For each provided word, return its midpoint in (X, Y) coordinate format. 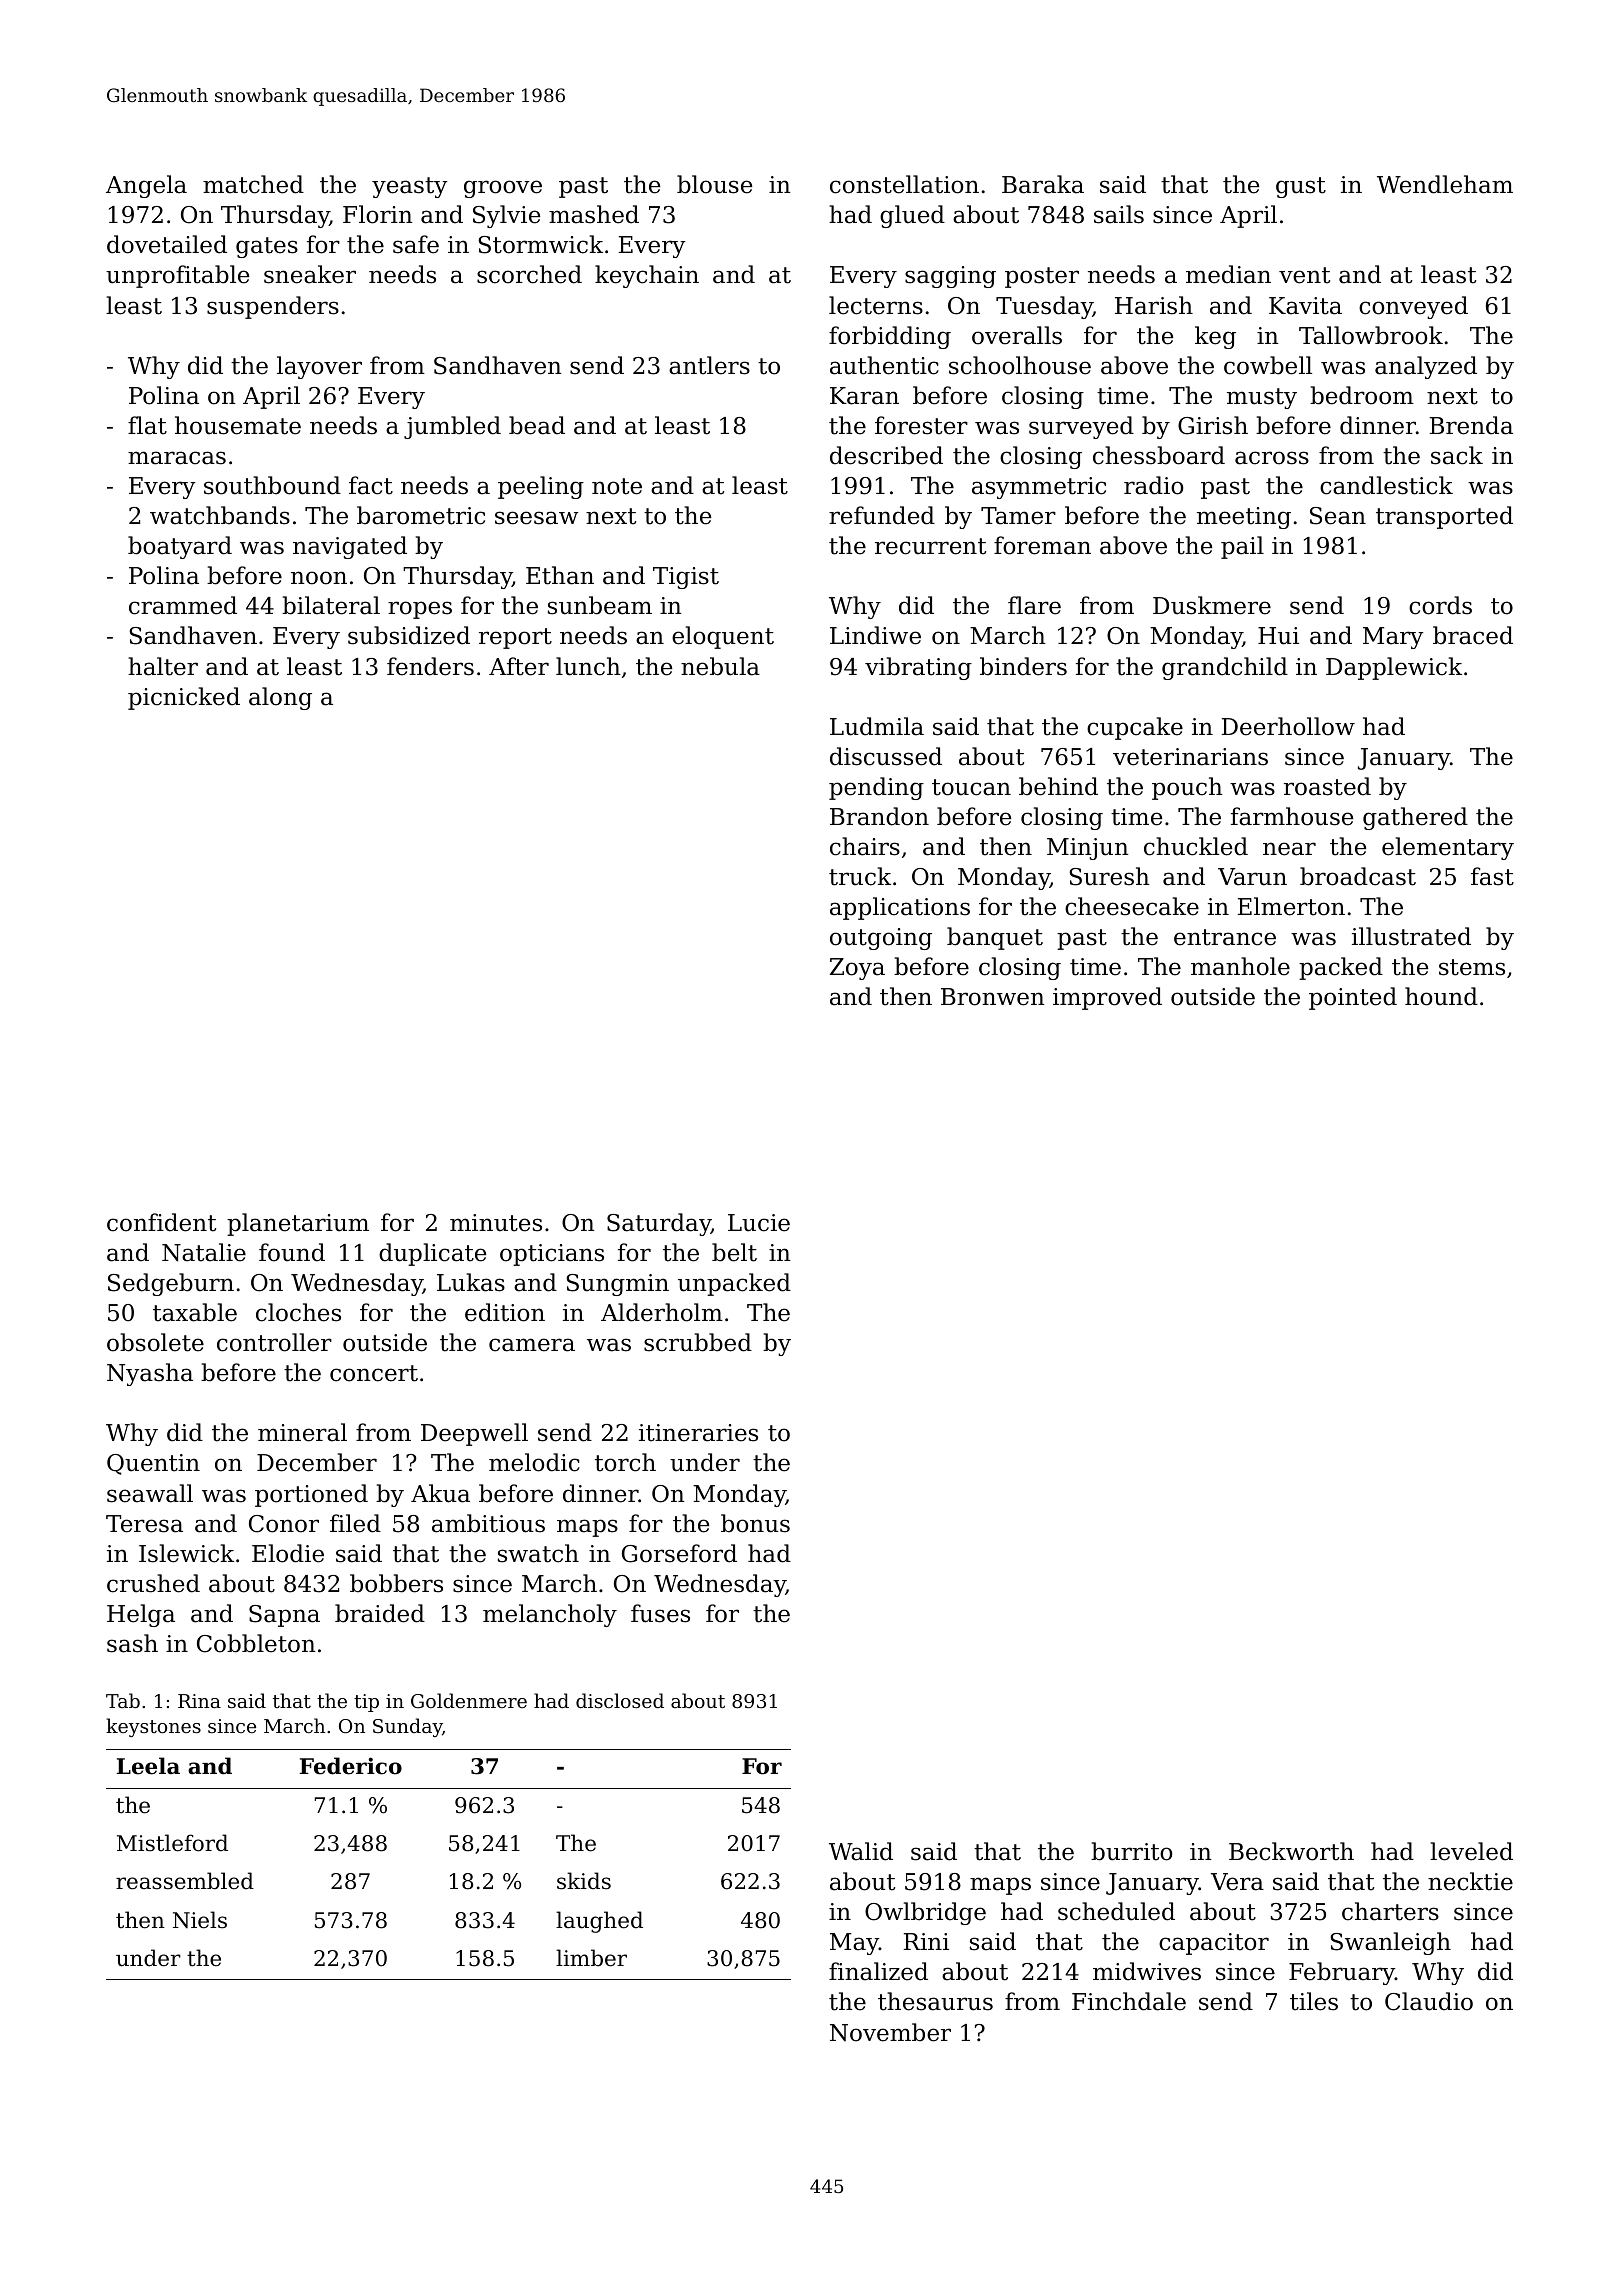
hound (1441, 996)
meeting (1244, 518)
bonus (755, 1523)
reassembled (185, 1881)
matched (253, 184)
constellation (904, 184)
